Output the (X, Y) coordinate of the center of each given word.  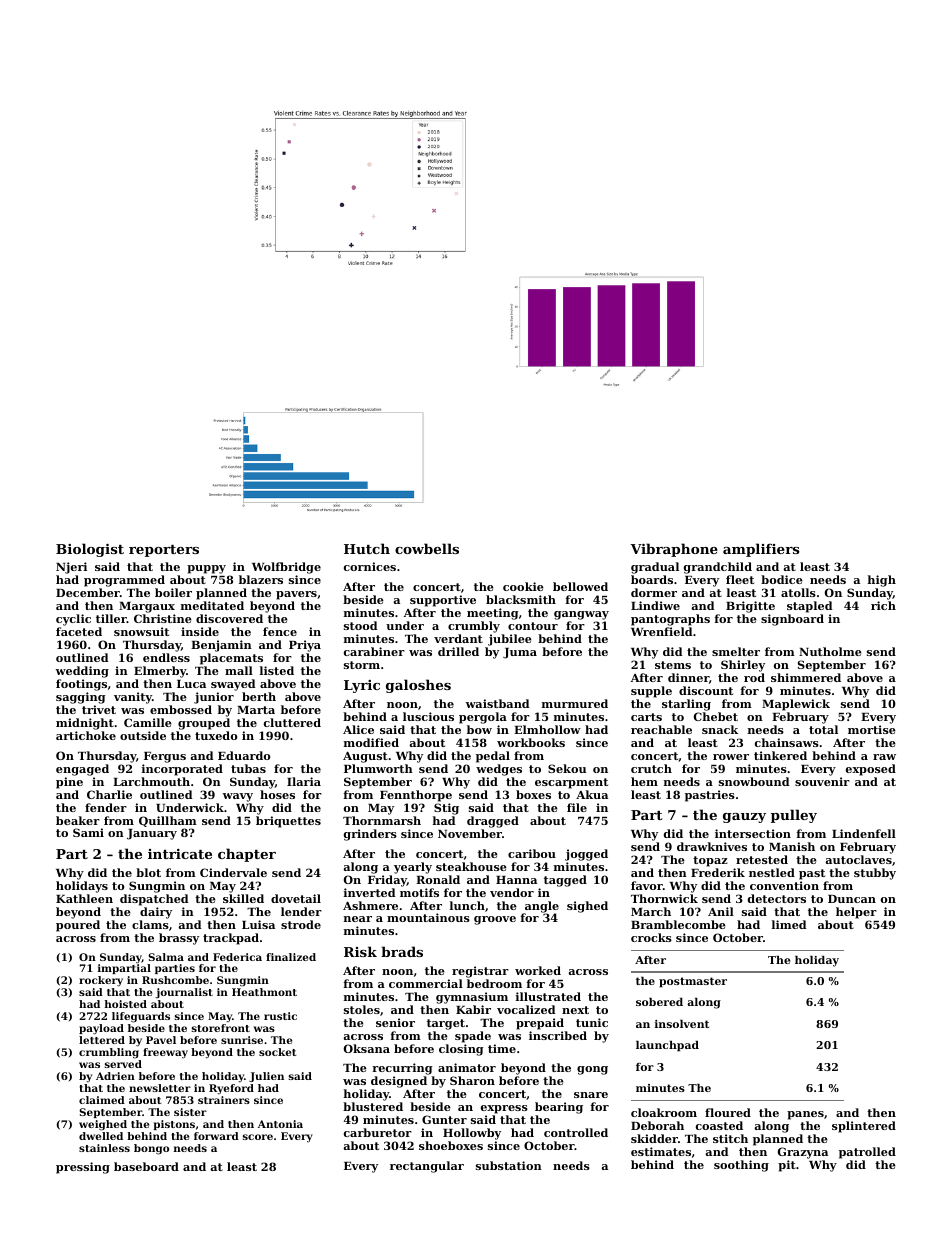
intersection (753, 833)
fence (280, 631)
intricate (180, 854)
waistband (498, 703)
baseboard (146, 1166)
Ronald (438, 879)
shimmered (806, 677)
